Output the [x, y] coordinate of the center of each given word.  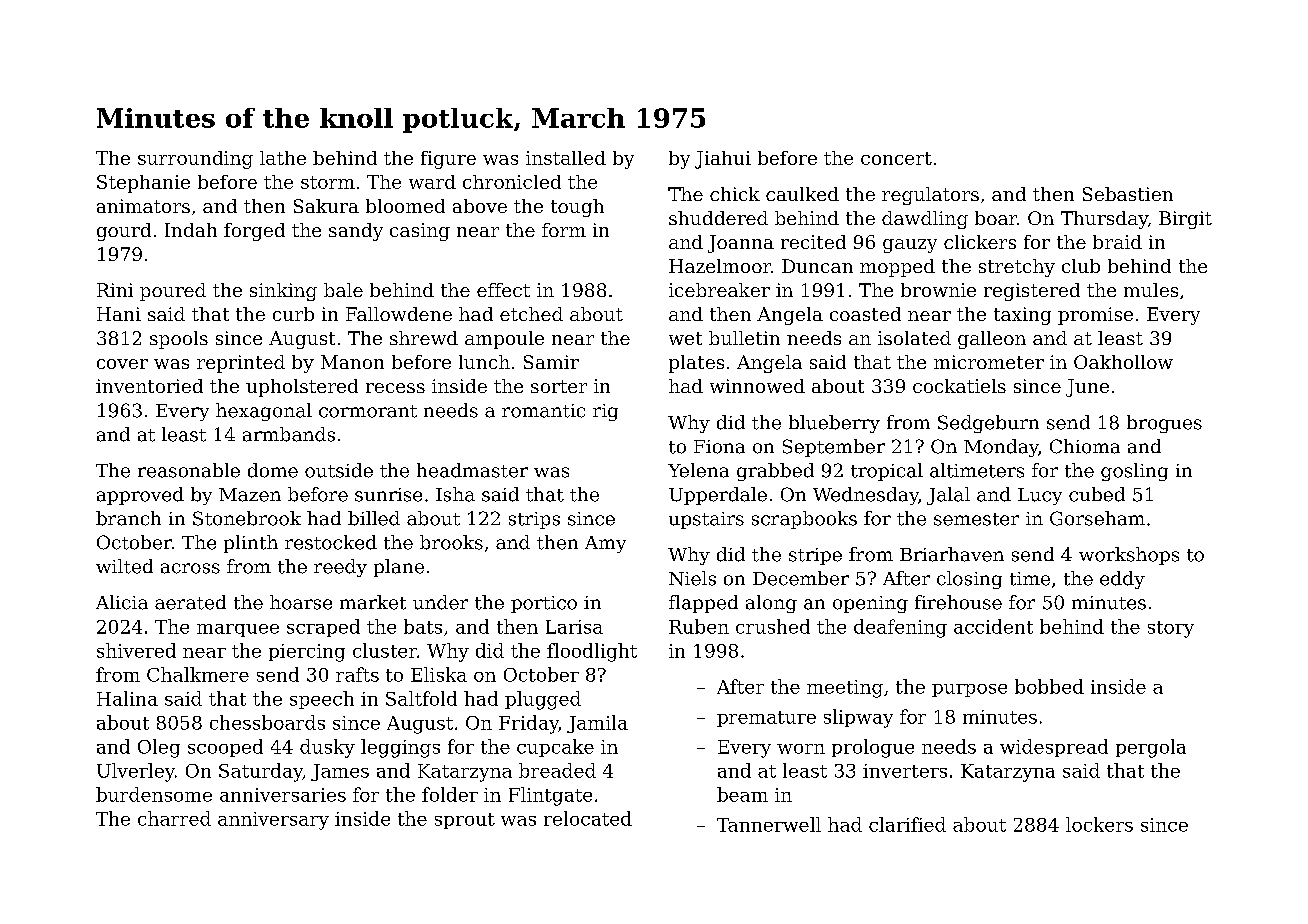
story [1171, 629]
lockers [1099, 824]
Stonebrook [247, 518]
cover [122, 364]
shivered [136, 650]
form [564, 230]
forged [254, 232]
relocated [588, 818]
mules [1151, 290]
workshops [1129, 556]
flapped [703, 604]
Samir [551, 362]
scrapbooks [804, 520]
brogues [1164, 424]
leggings [400, 748]
